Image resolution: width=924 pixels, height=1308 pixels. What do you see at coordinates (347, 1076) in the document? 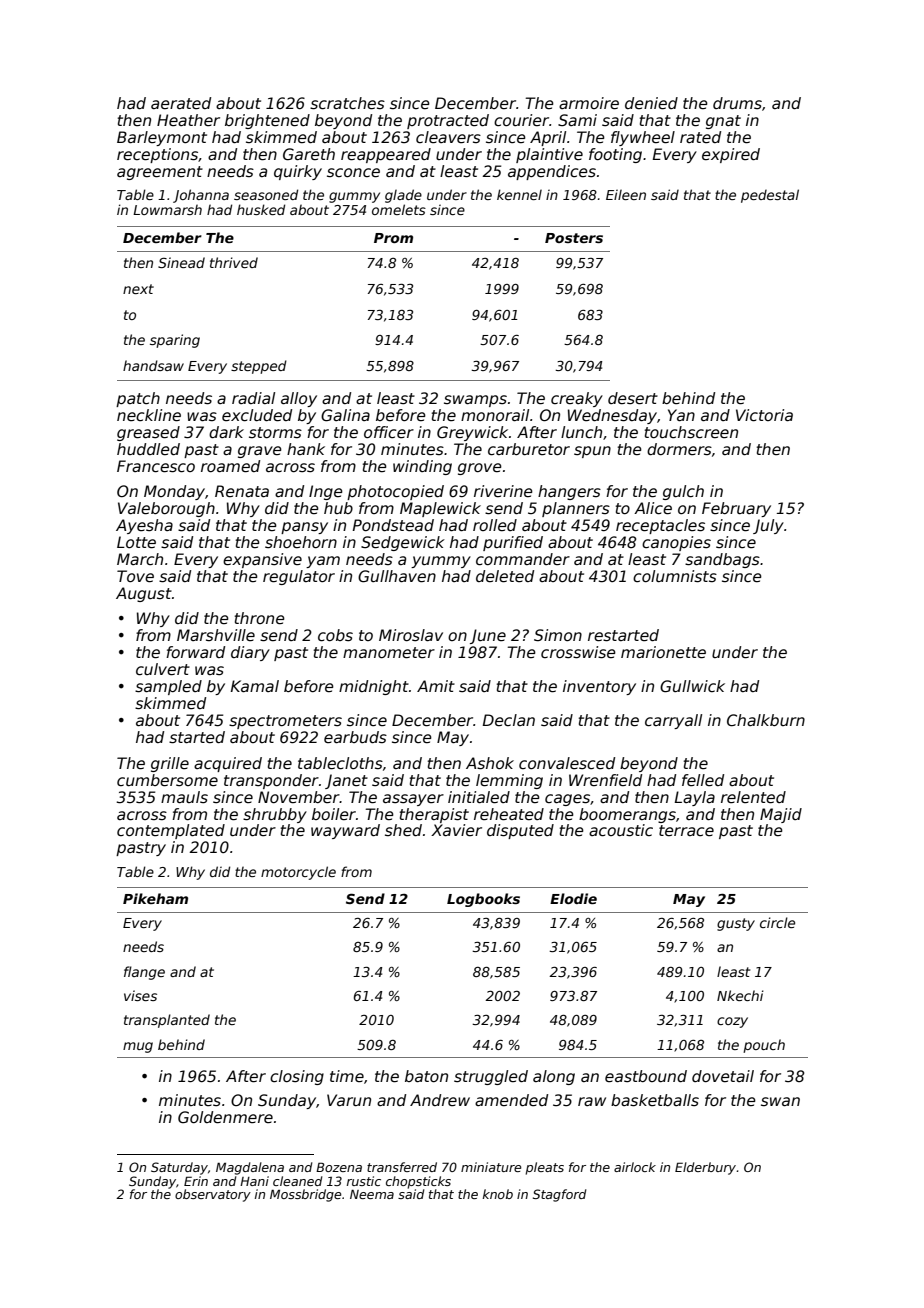
I see `time` at bounding box center [347, 1076].
